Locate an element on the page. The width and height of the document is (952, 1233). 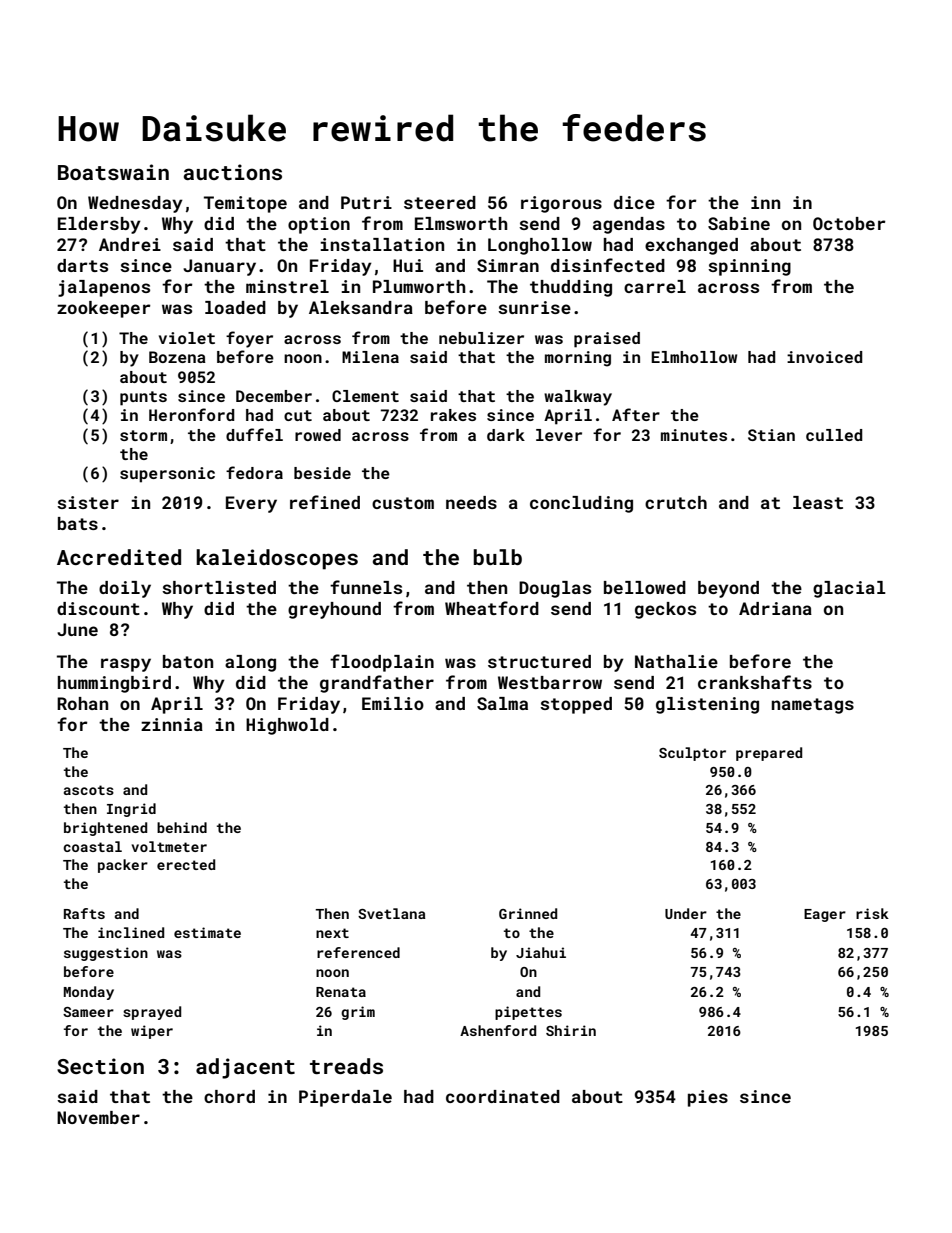
needs is located at coordinates (471, 502).
